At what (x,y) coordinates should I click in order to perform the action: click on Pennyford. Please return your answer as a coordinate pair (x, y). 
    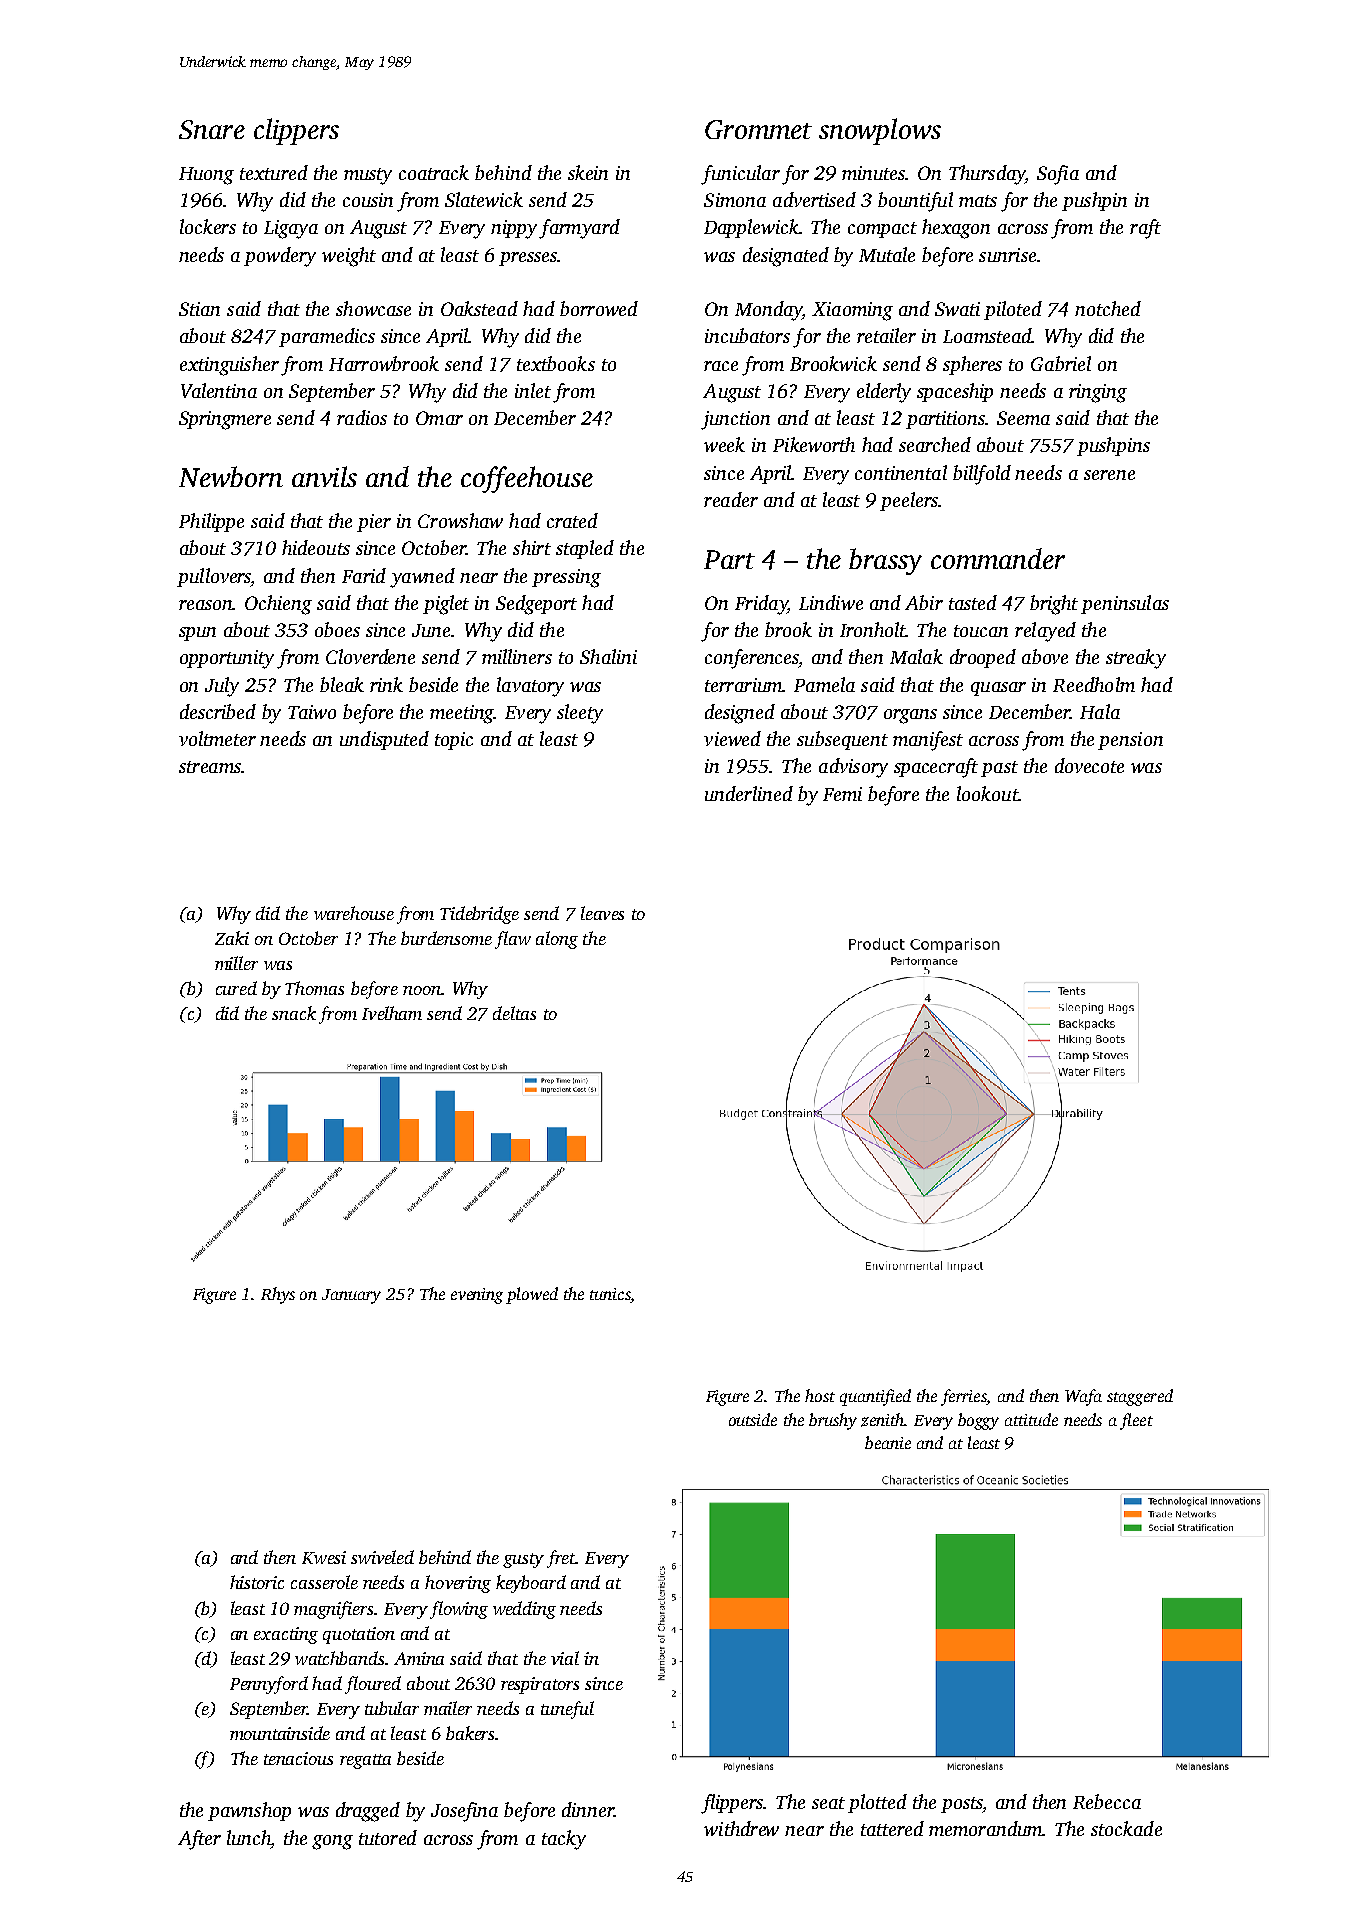
    Looking at the image, I should click on (269, 1685).
